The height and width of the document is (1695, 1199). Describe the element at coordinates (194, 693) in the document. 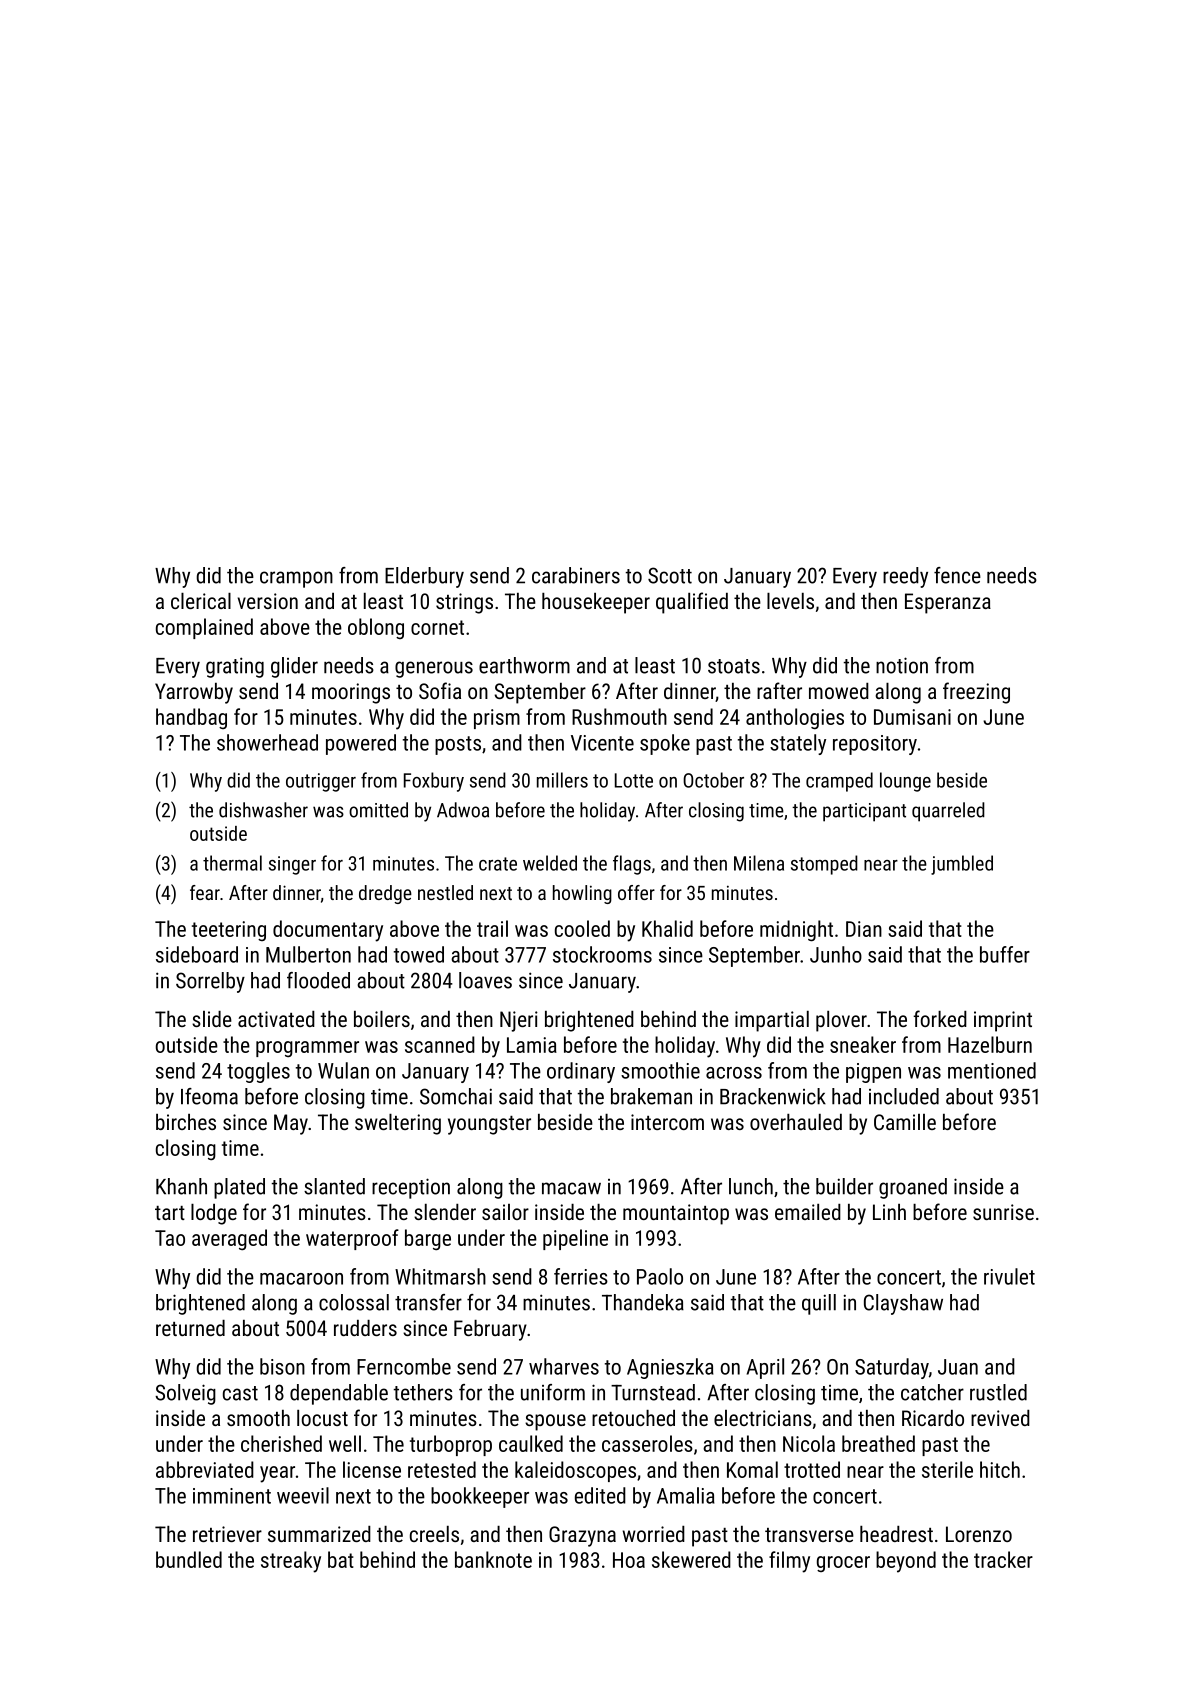

I see `Yarrowby` at that location.
